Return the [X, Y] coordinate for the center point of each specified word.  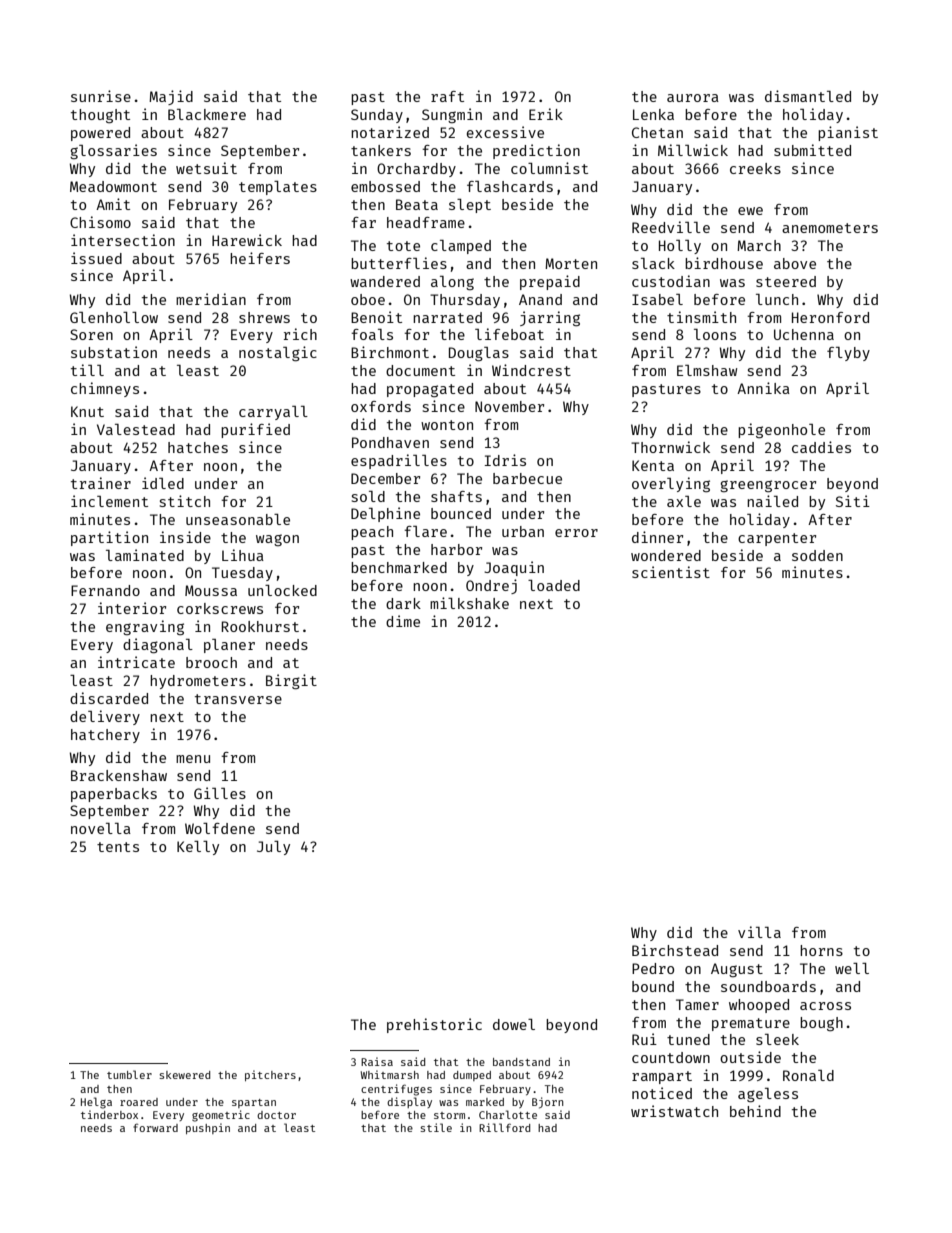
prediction [536, 151]
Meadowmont [113, 186]
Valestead [136, 429]
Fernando [105, 590]
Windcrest [531, 370]
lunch [777, 299]
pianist [848, 133]
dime [403, 621]
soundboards [768, 986]
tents [118, 847]
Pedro [653, 968]
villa [759, 932]
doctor [276, 1115]
